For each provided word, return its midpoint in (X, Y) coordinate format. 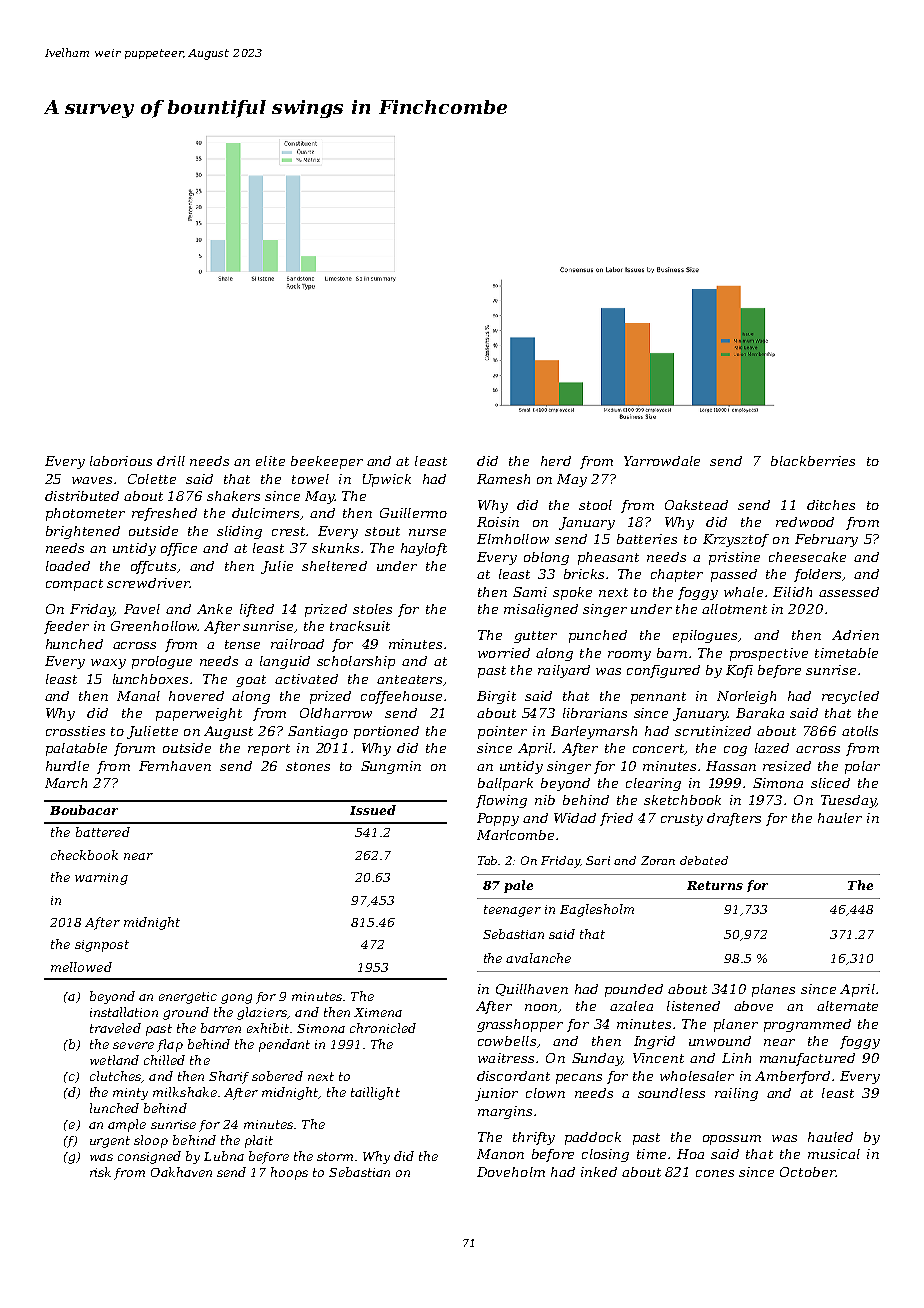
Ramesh (503, 479)
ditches (831, 505)
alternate (847, 1006)
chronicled (383, 1028)
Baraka (760, 713)
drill (171, 461)
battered (103, 832)
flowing (501, 801)
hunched (74, 644)
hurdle (67, 766)
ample (127, 1125)
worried (504, 653)
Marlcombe (515, 835)
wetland (114, 1060)
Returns (715, 885)
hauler (840, 818)
